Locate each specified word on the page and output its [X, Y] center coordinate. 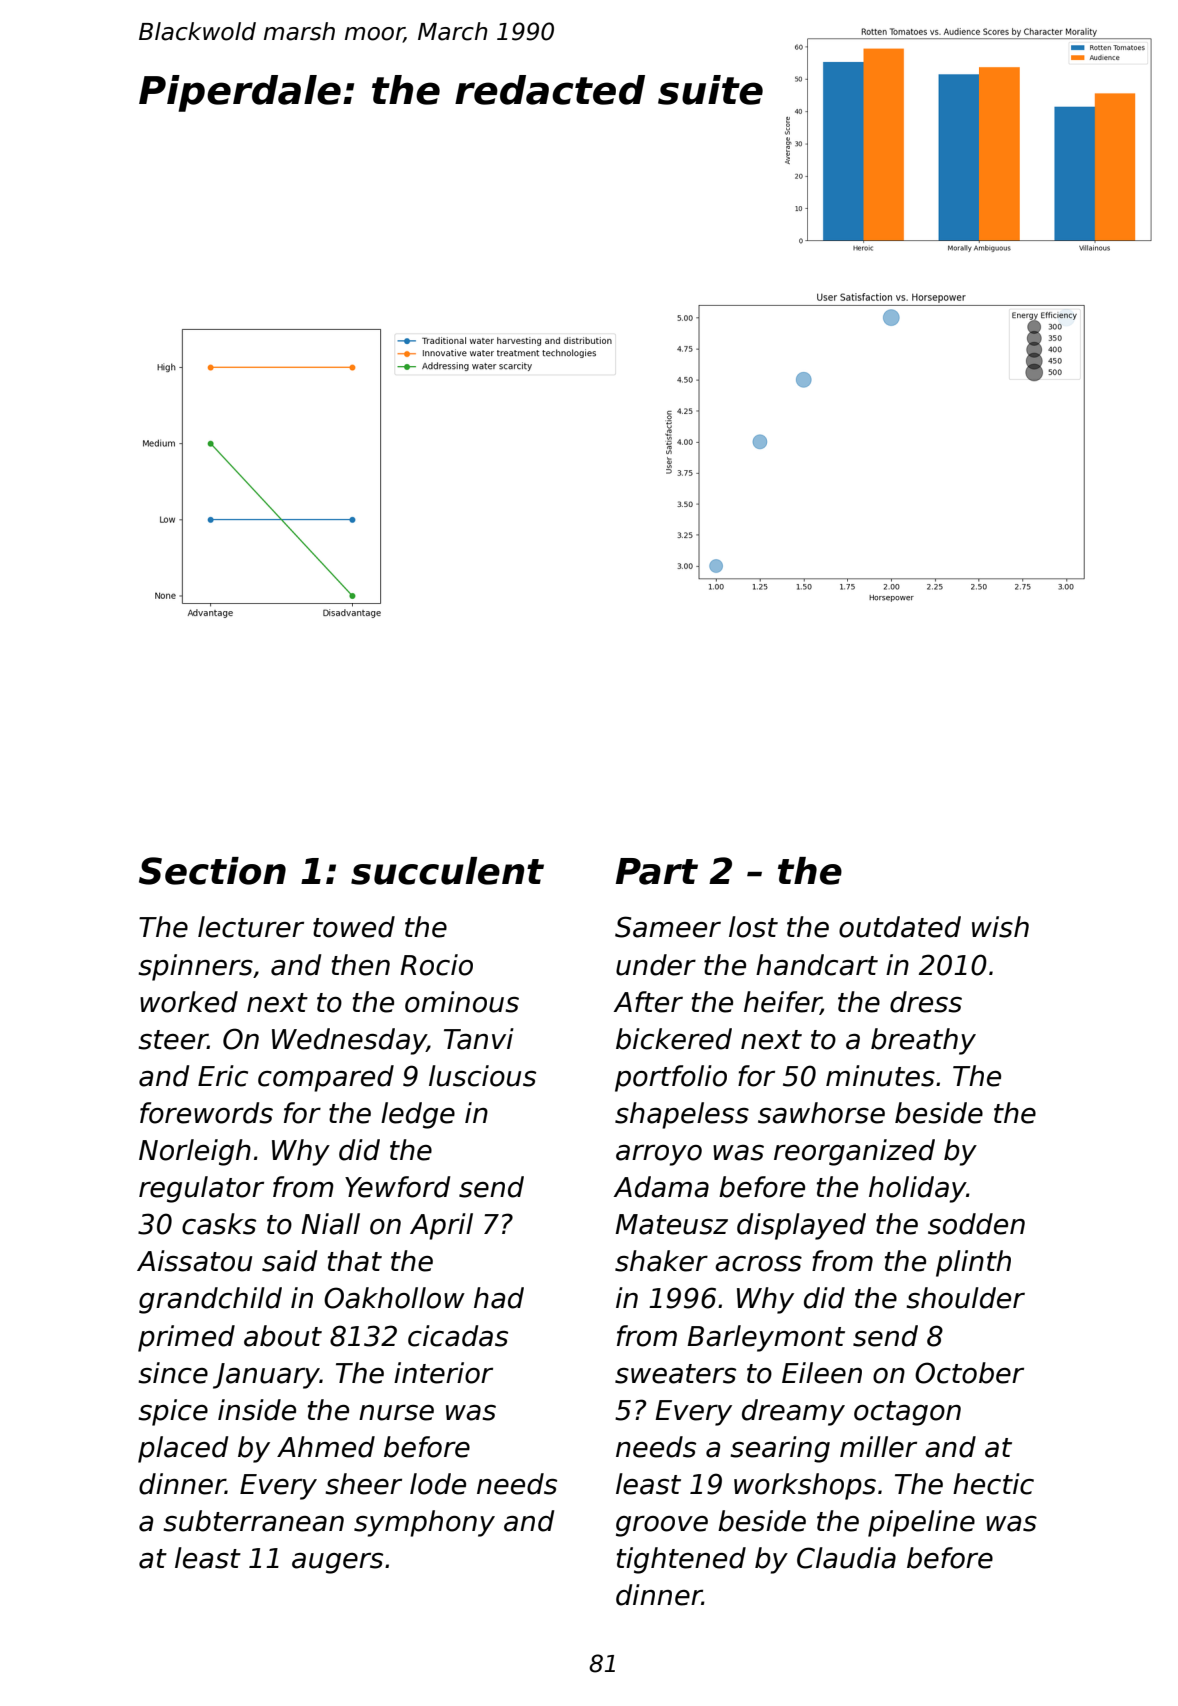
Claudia [846, 1558]
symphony [424, 1523]
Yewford [397, 1187]
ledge [418, 1115]
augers [337, 1563]
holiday [918, 1189]
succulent [447, 871]
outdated [900, 927]
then [361, 965]
